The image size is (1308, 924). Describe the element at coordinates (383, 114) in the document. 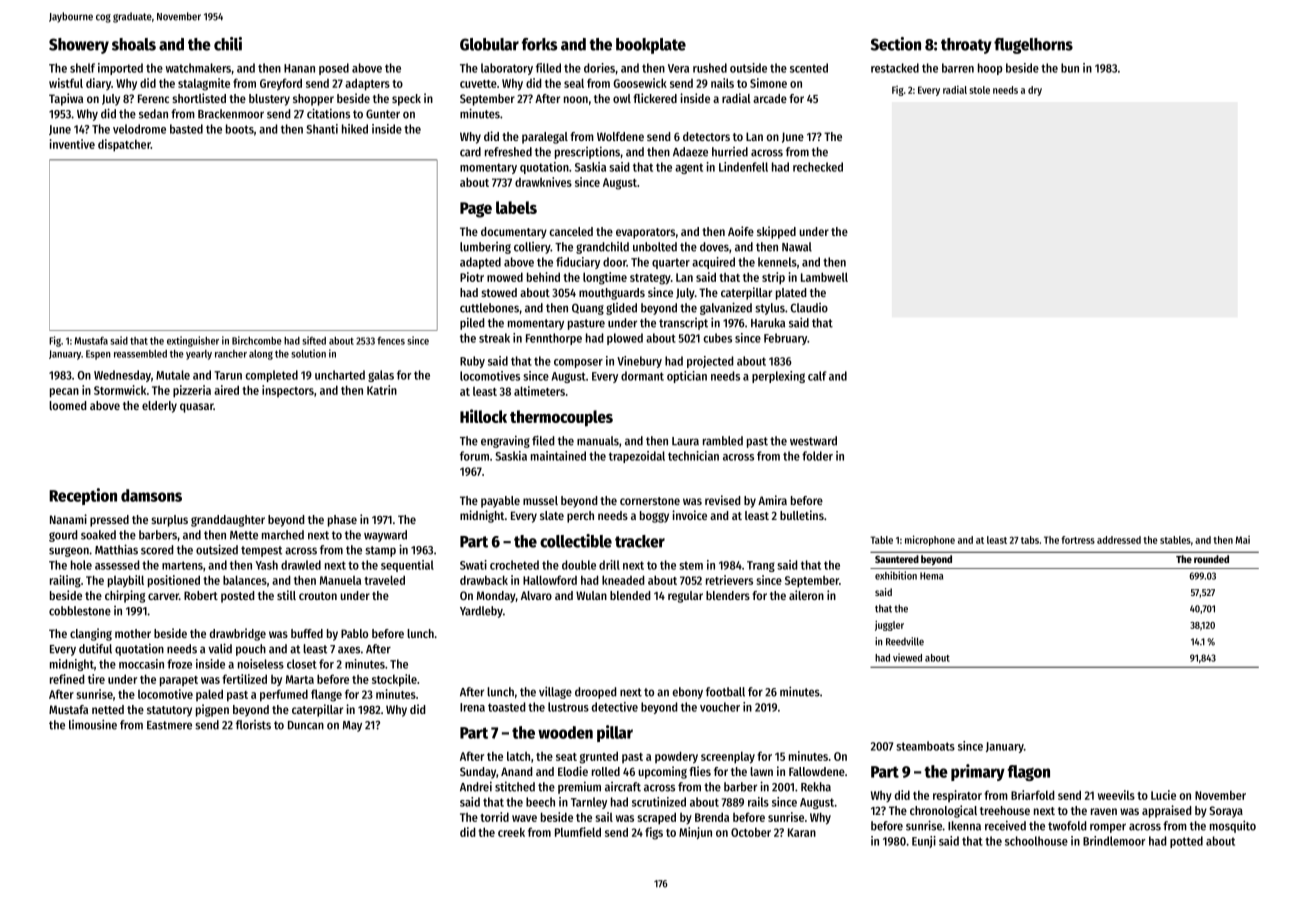

I see `Gunter` at that location.
